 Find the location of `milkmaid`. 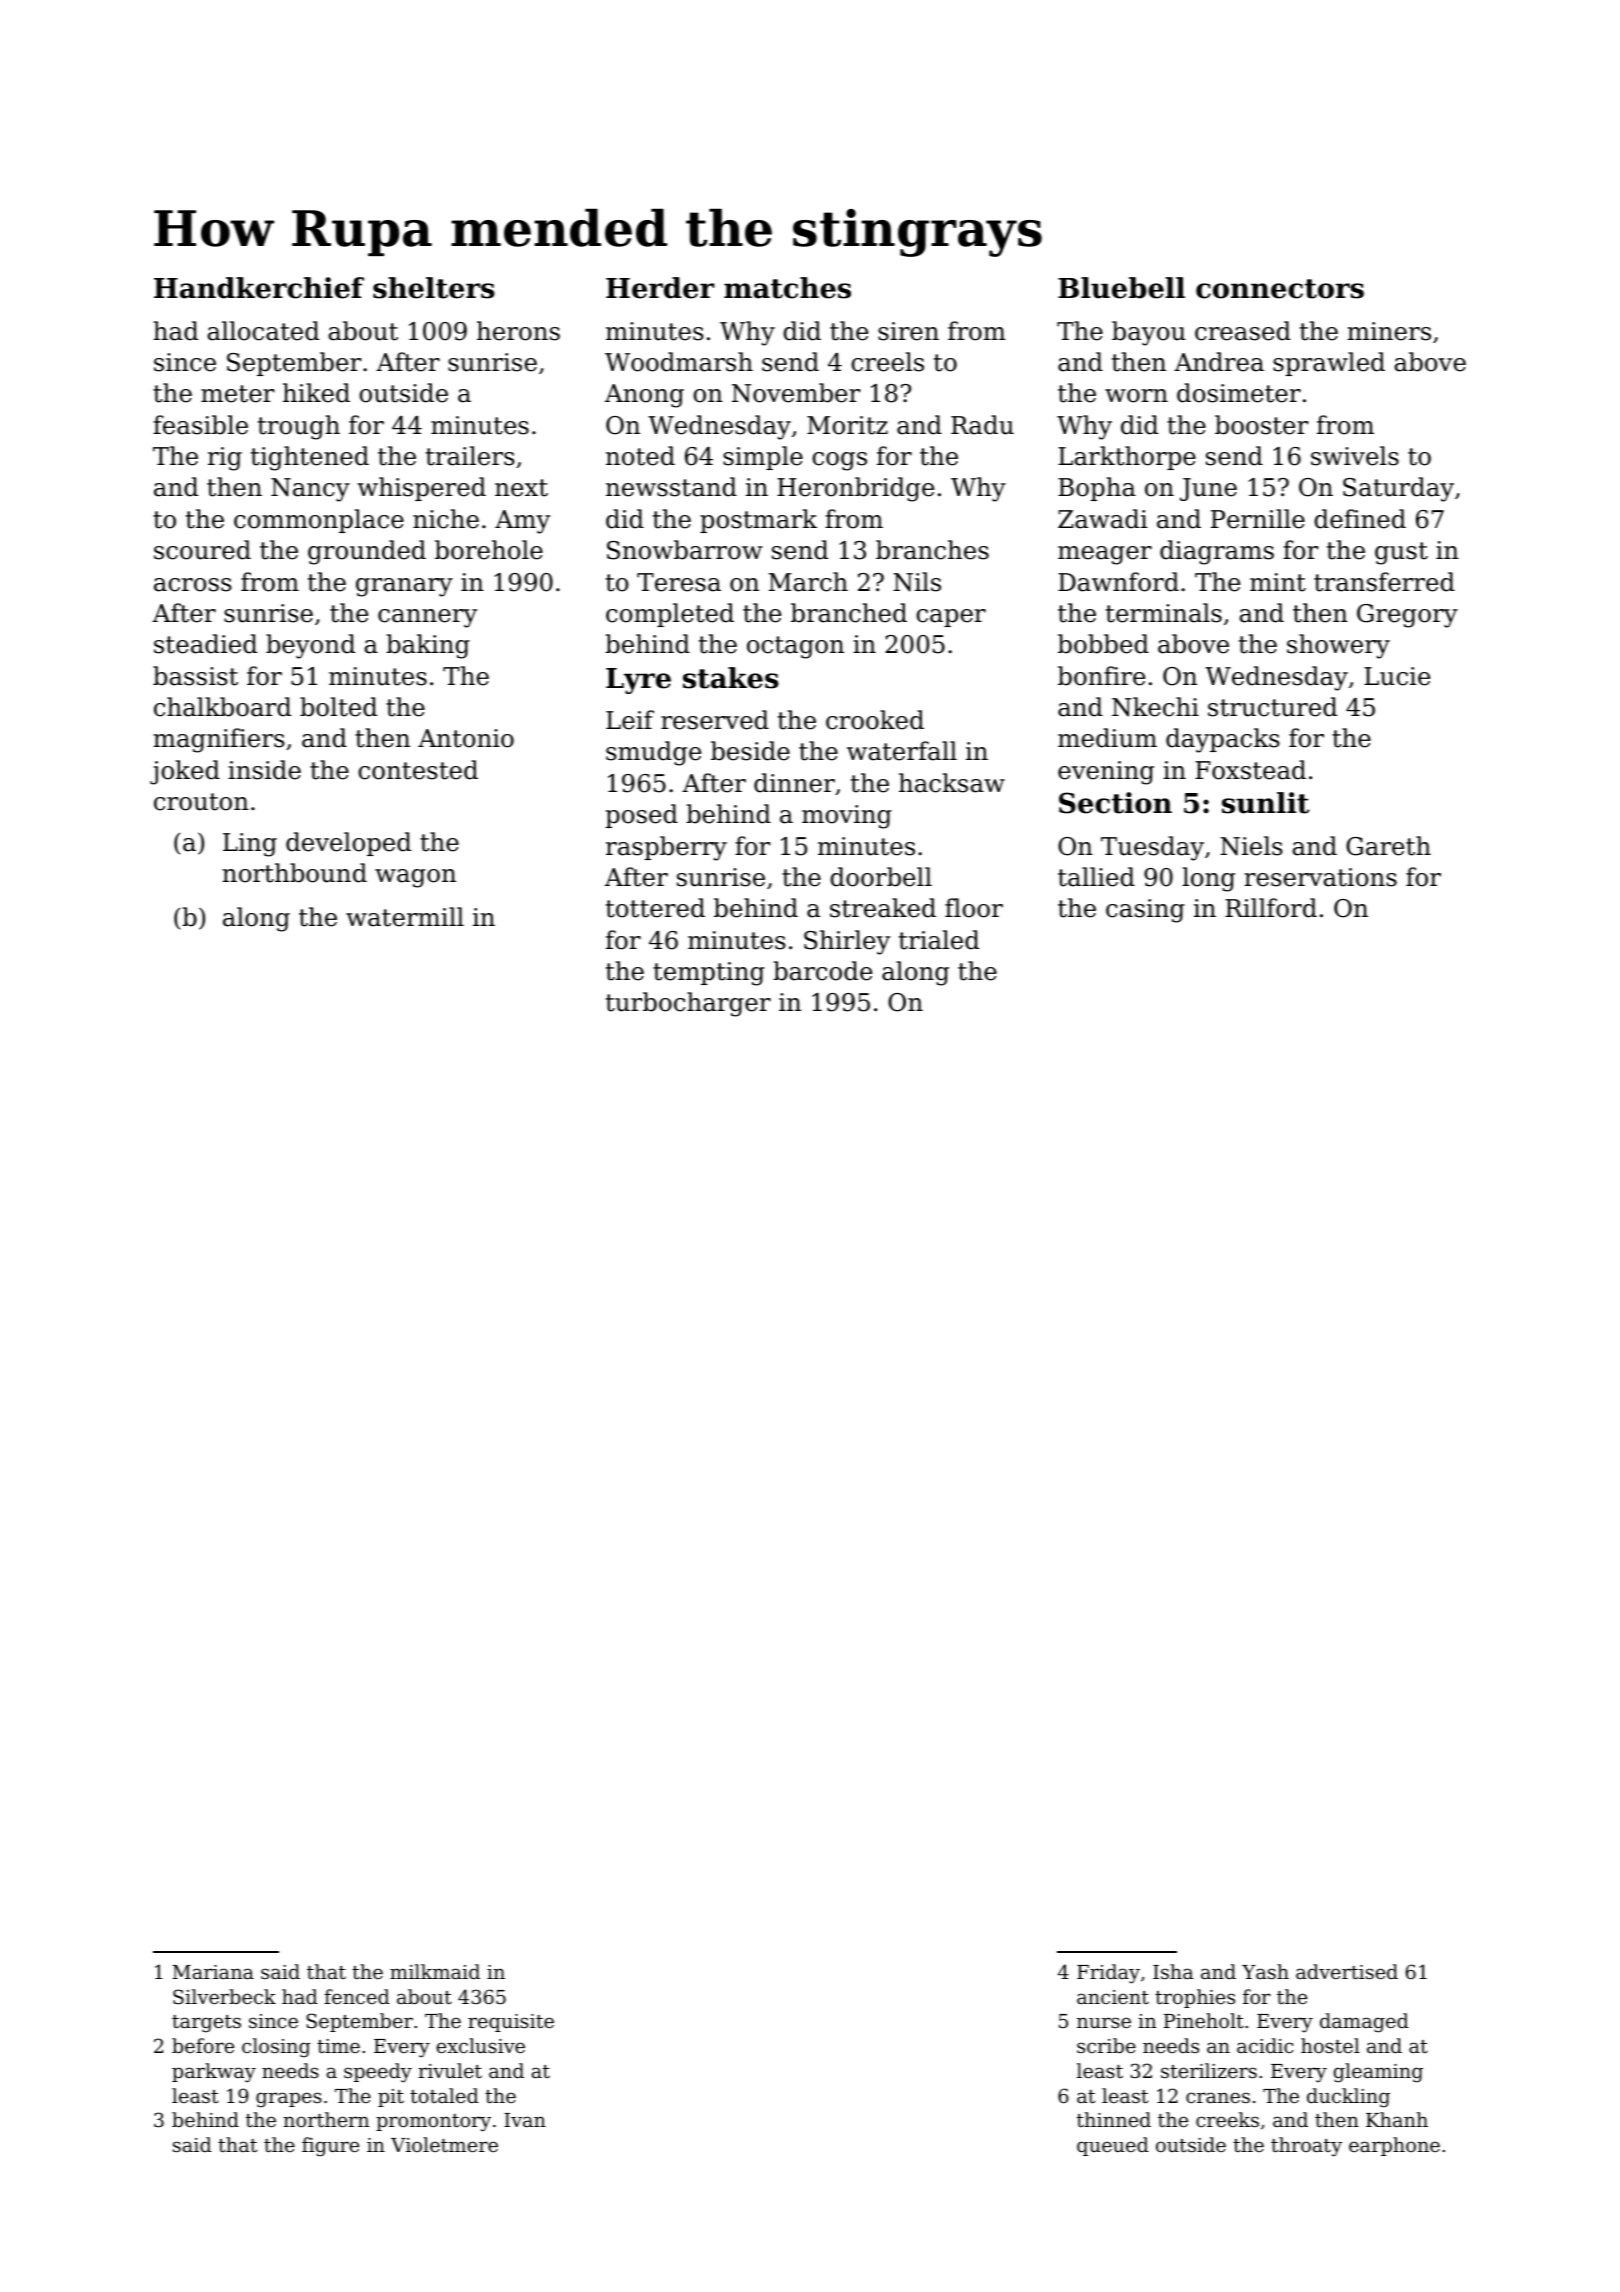

milkmaid is located at coordinates (435, 1971).
